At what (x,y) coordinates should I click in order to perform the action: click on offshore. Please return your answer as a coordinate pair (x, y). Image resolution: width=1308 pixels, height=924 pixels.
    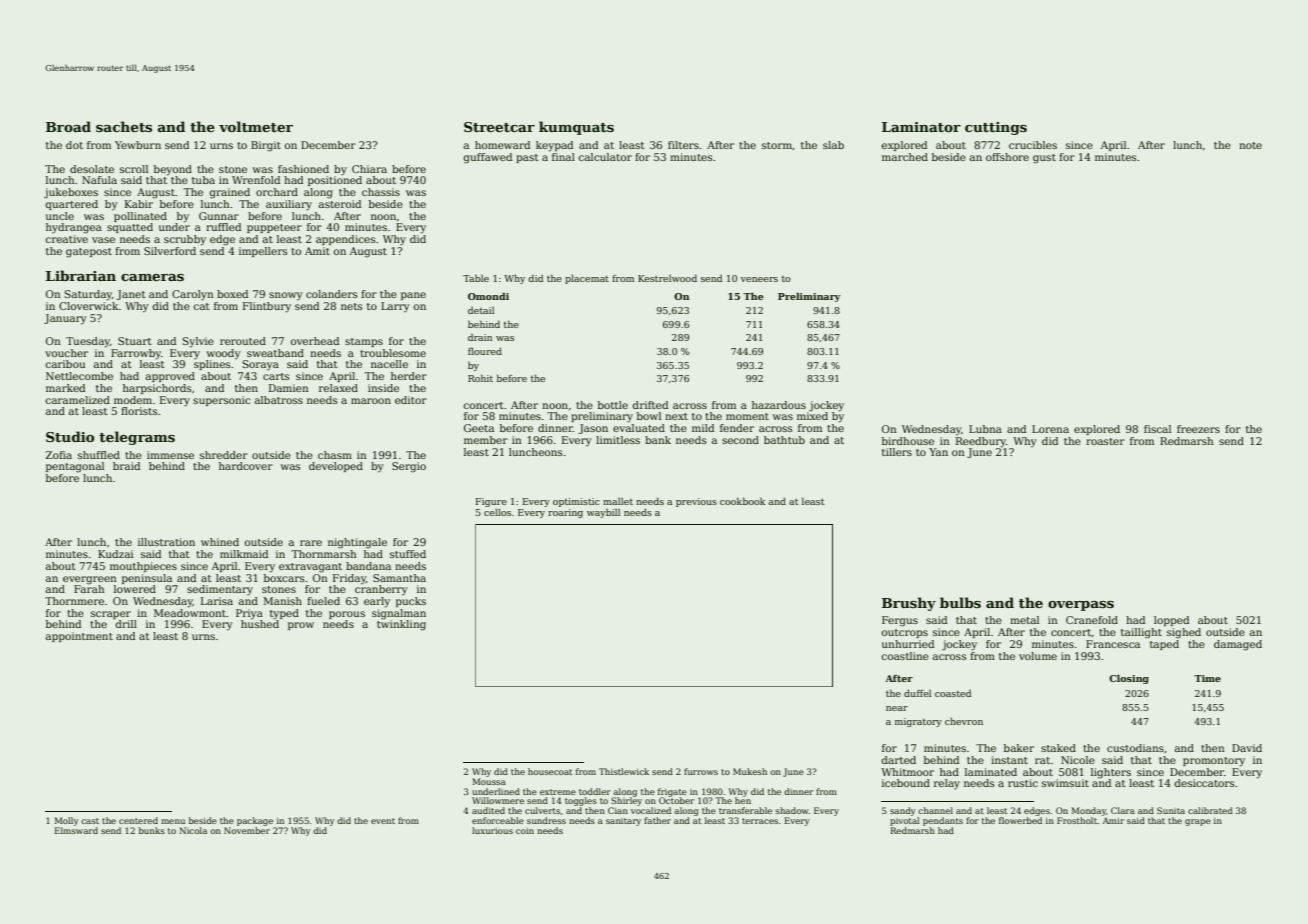
    Looking at the image, I should click on (1007, 157).
